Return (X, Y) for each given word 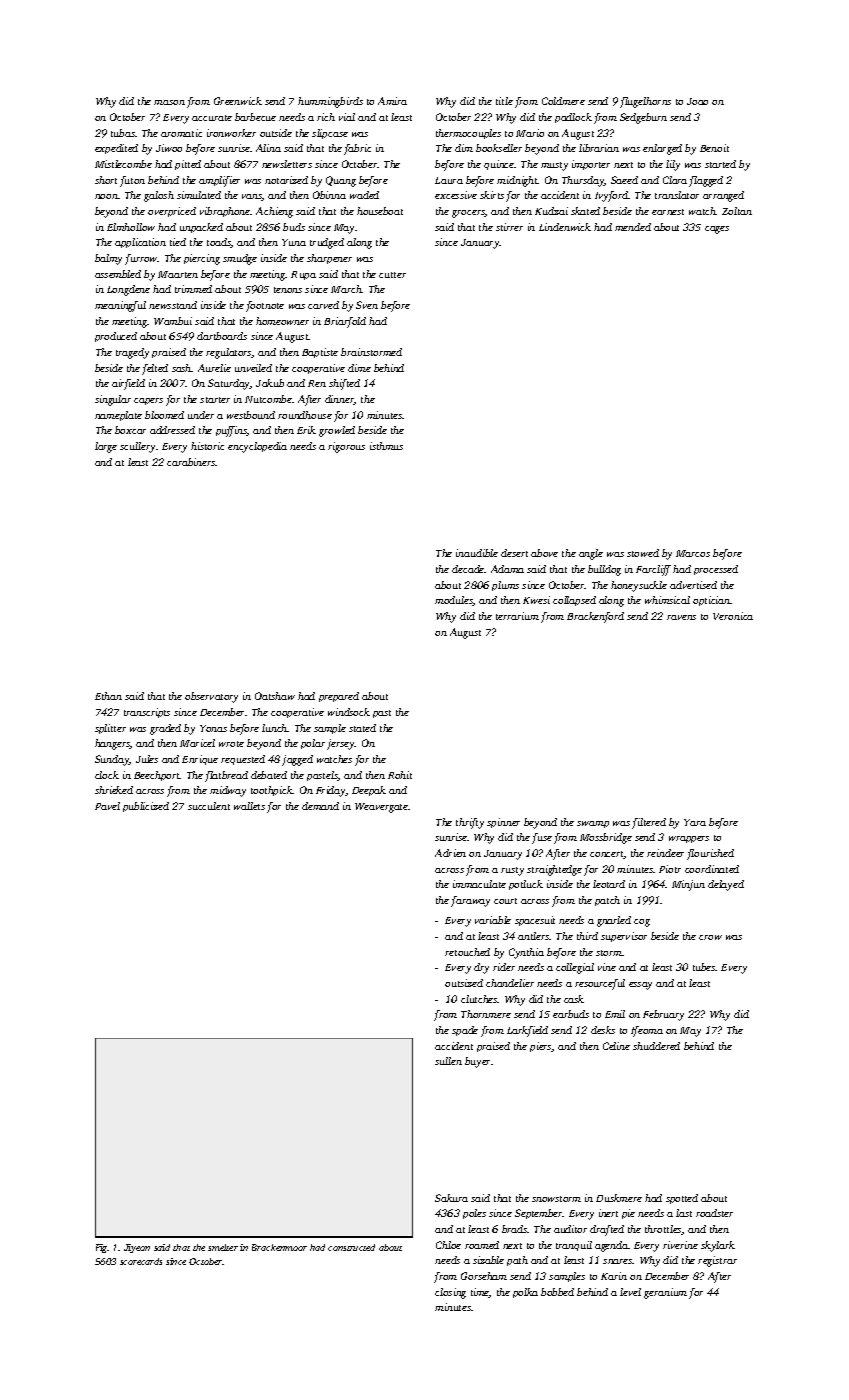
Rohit (400, 775)
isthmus (386, 446)
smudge (240, 259)
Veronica (733, 616)
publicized (146, 807)
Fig (102, 1248)
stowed (643, 553)
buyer (477, 1062)
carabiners (191, 462)
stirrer (509, 227)
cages (717, 230)
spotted (682, 1199)
